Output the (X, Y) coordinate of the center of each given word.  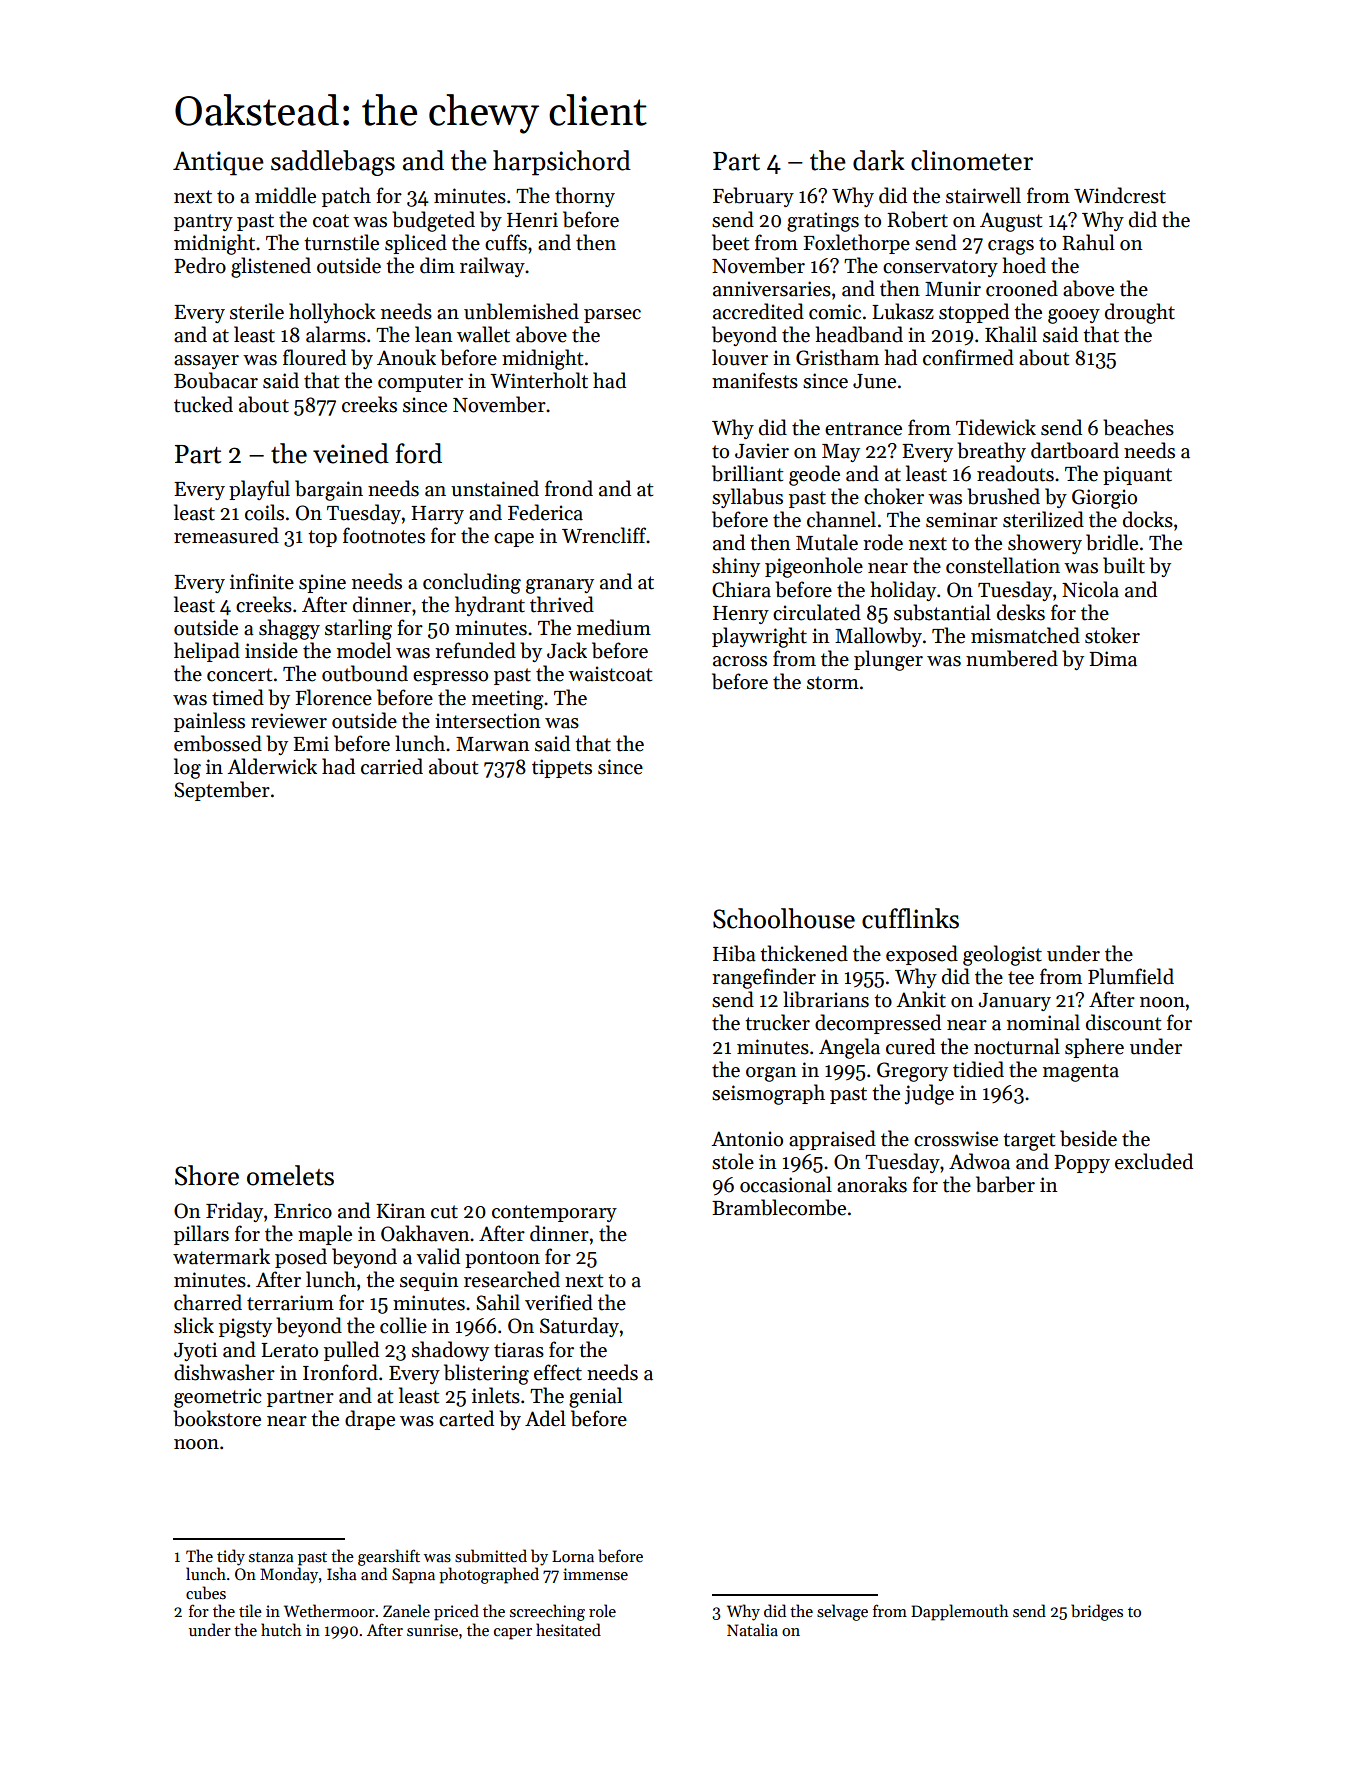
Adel (545, 1418)
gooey (1074, 316)
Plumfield (1131, 976)
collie (403, 1325)
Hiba (734, 953)
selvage (842, 1612)
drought (1140, 313)
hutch (281, 1629)
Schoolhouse (784, 918)
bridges (1097, 1612)
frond (569, 488)
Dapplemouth (960, 1612)
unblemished (521, 311)
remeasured (226, 535)
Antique (218, 163)
